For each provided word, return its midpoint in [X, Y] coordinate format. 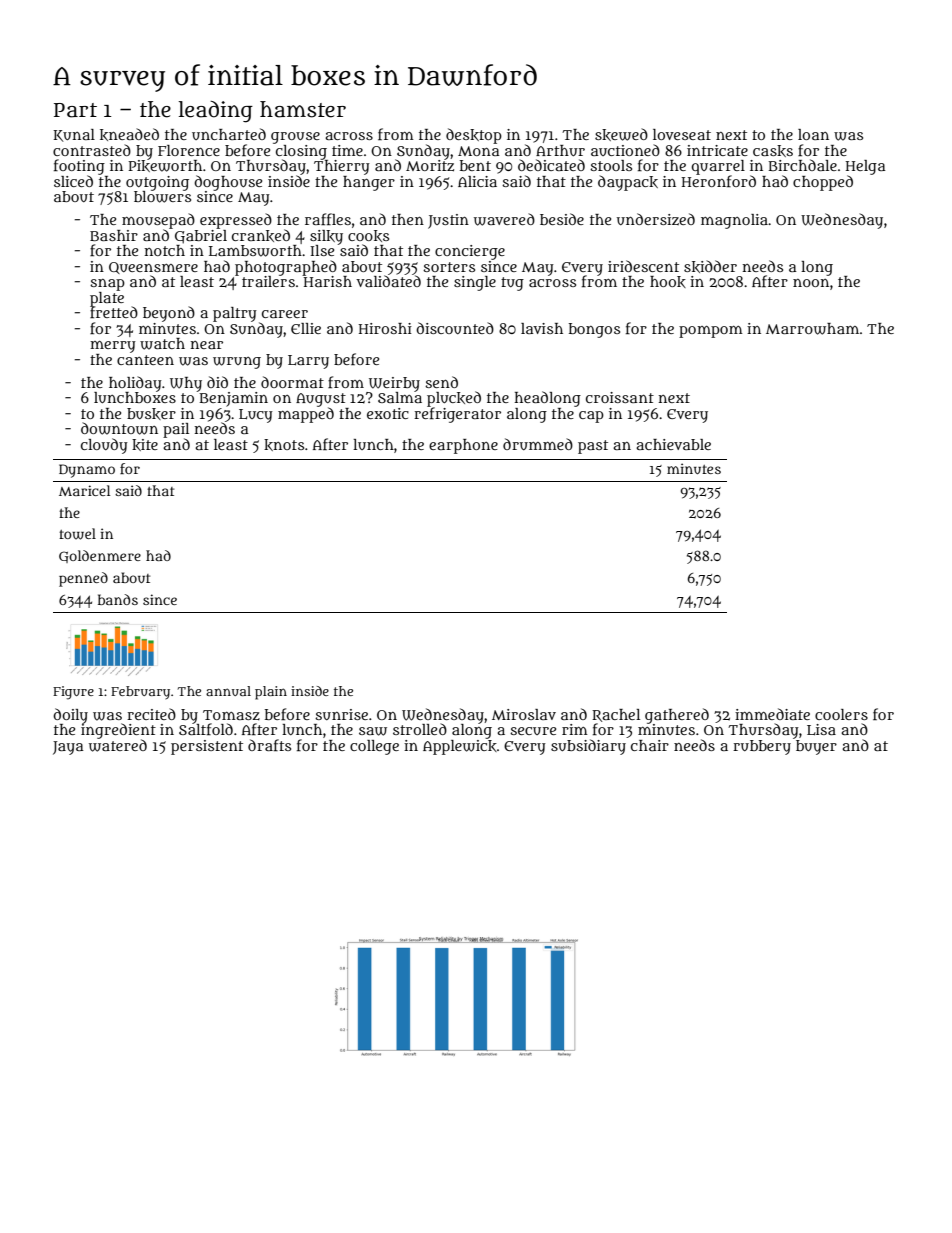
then [408, 219]
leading [216, 112]
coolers [841, 714]
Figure [73, 693]
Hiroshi [385, 328]
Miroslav [524, 714]
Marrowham [812, 329]
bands [118, 599]
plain [271, 693]
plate [107, 299]
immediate [772, 714]
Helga [866, 167]
